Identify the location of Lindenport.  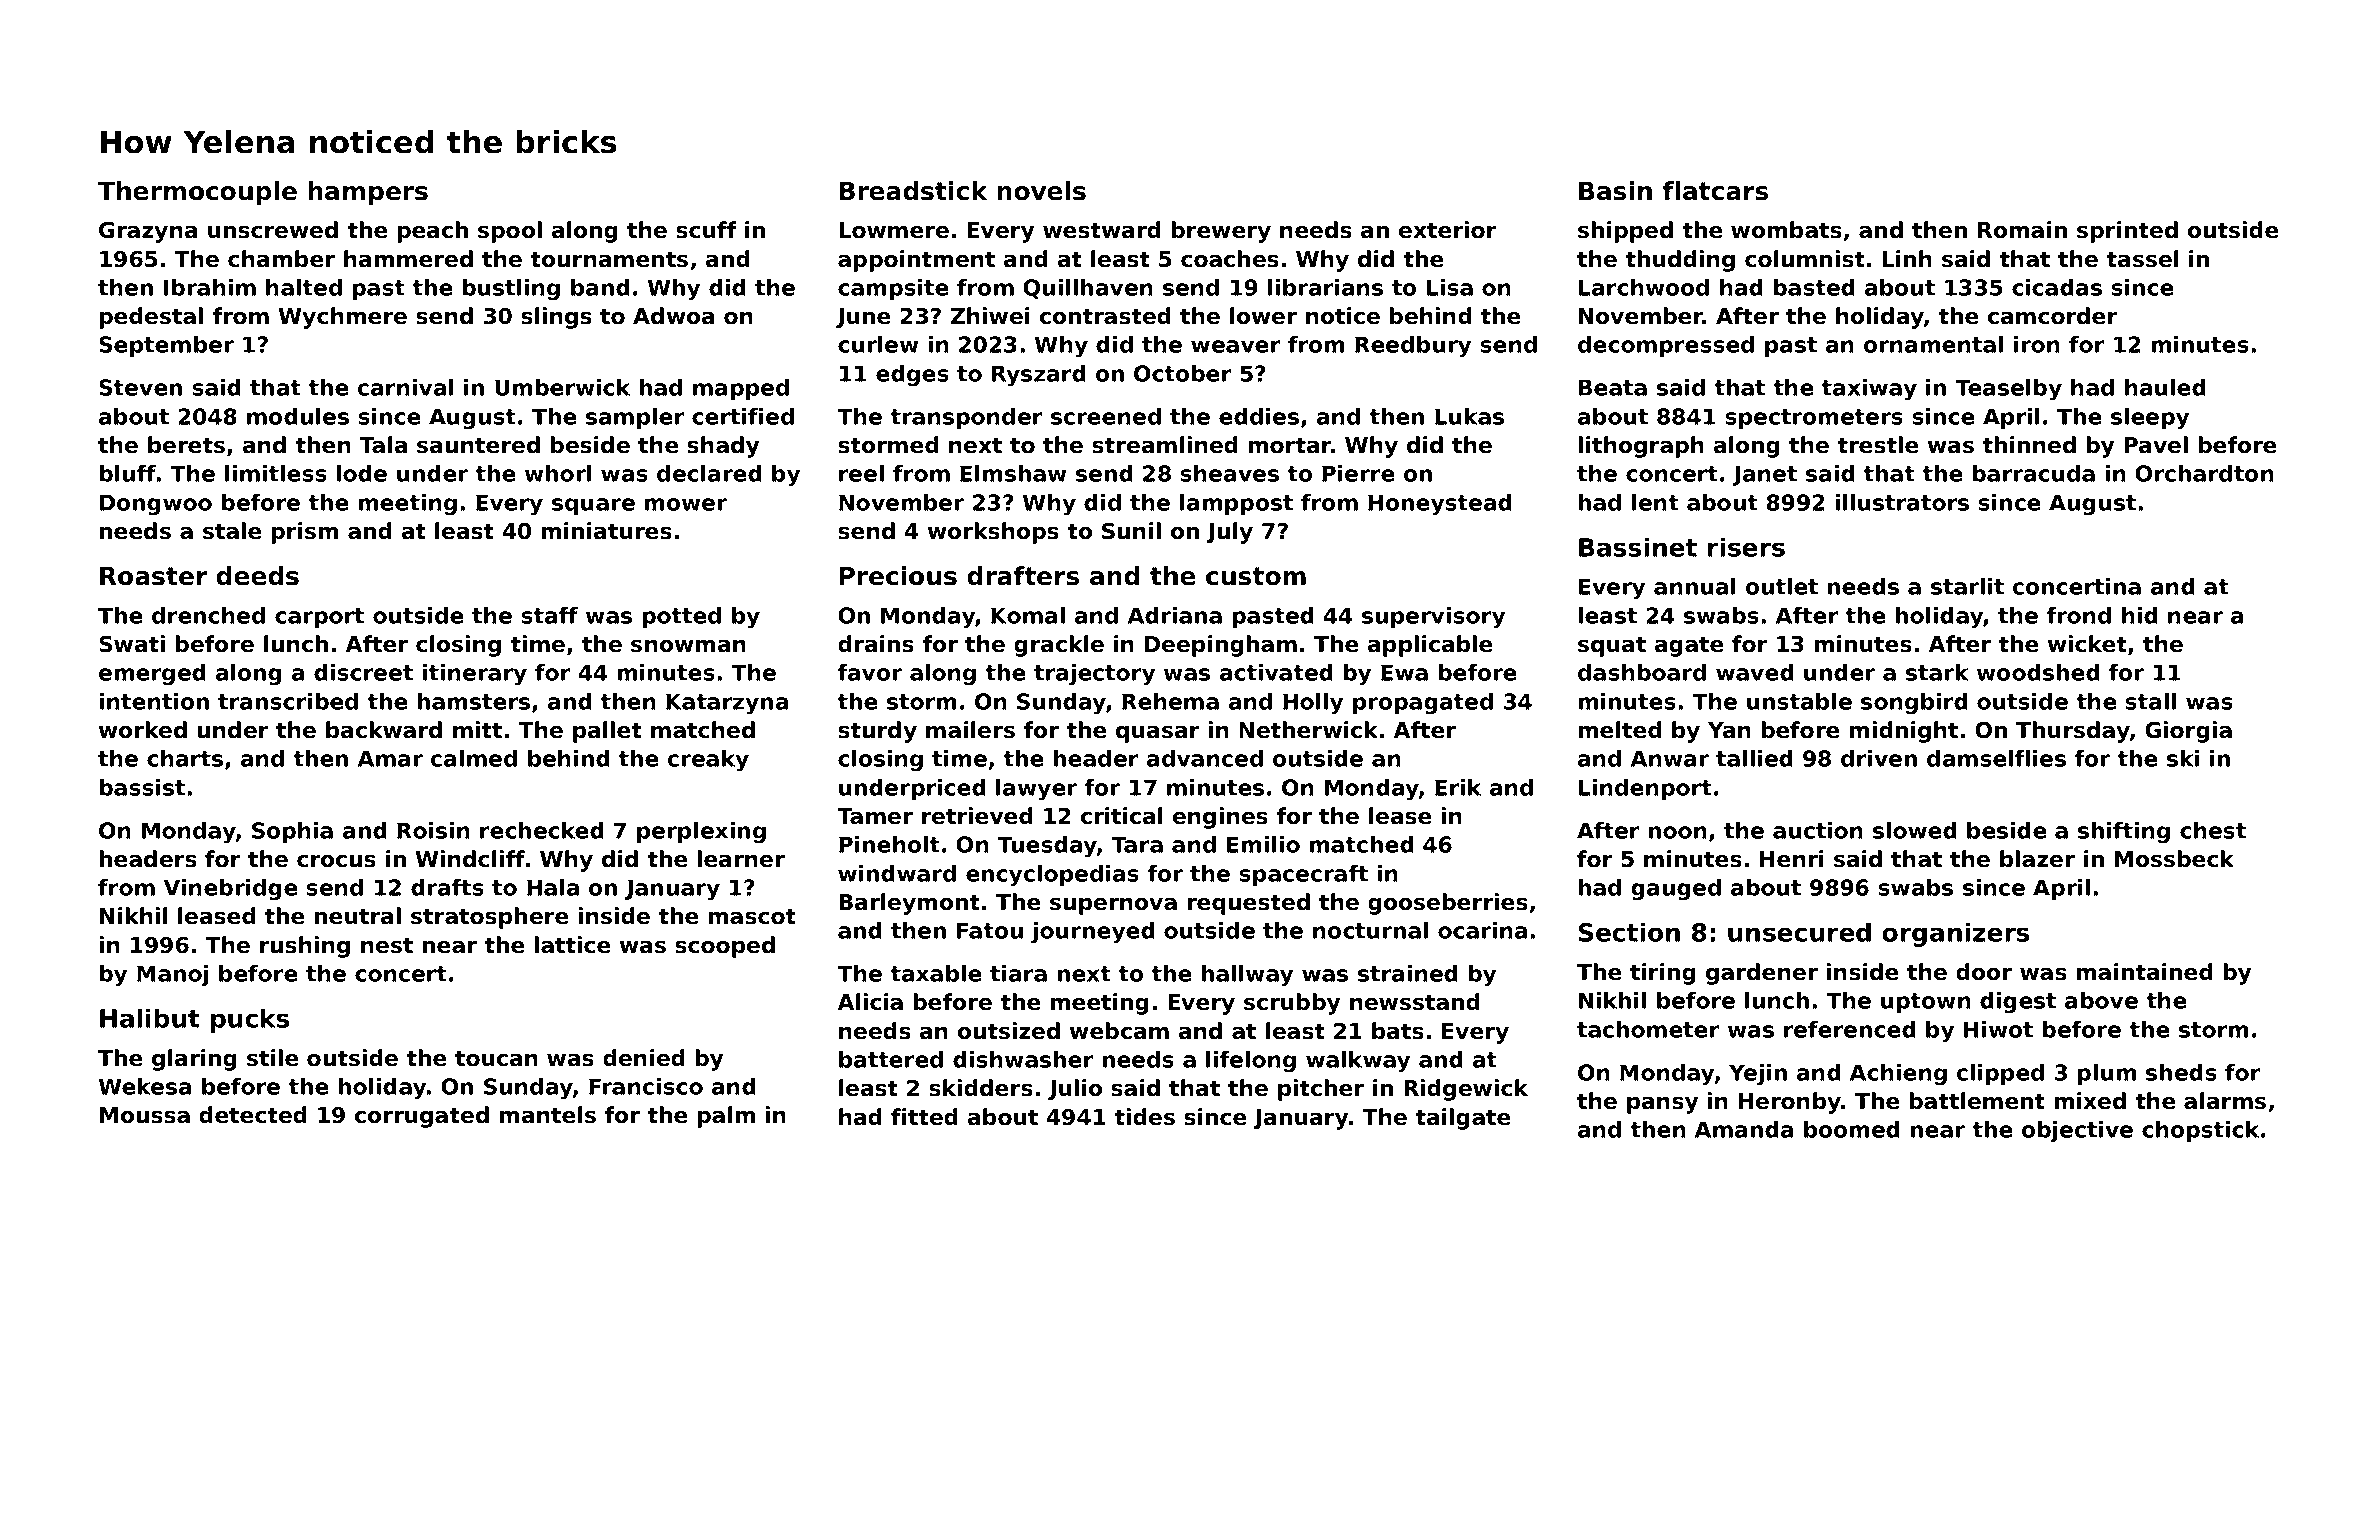
(1645, 789).
